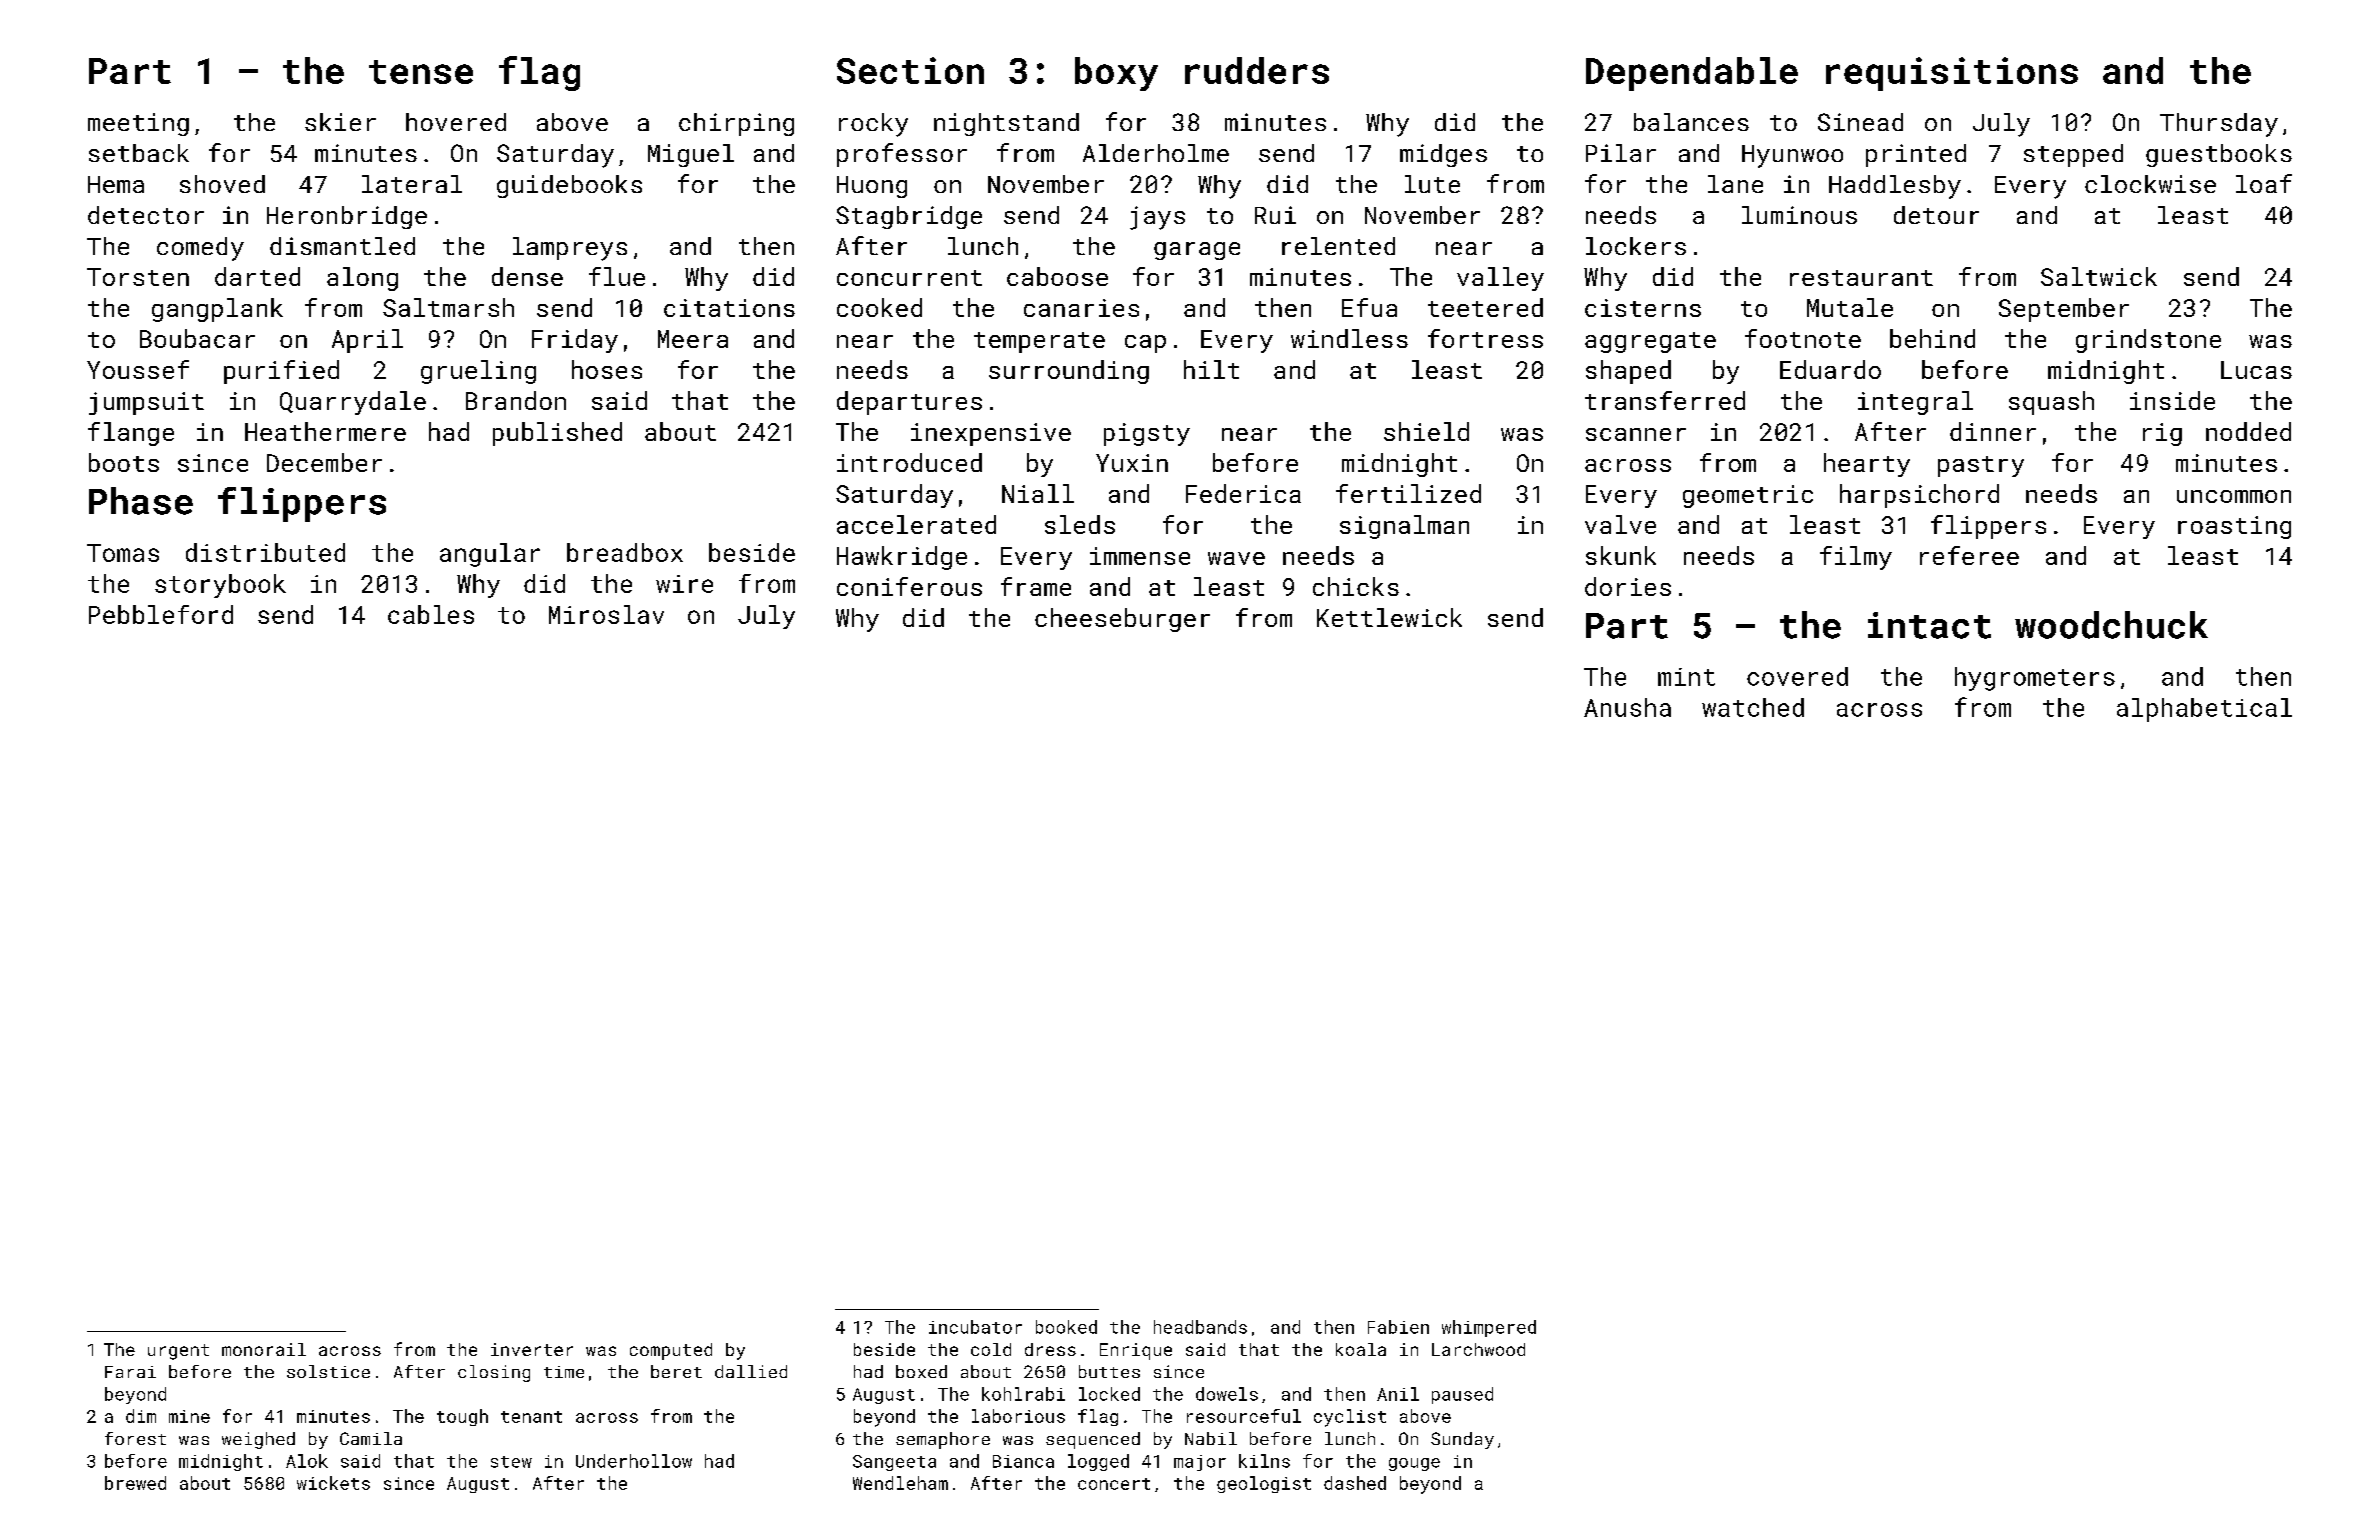  I want to click on urgent, so click(178, 1352).
